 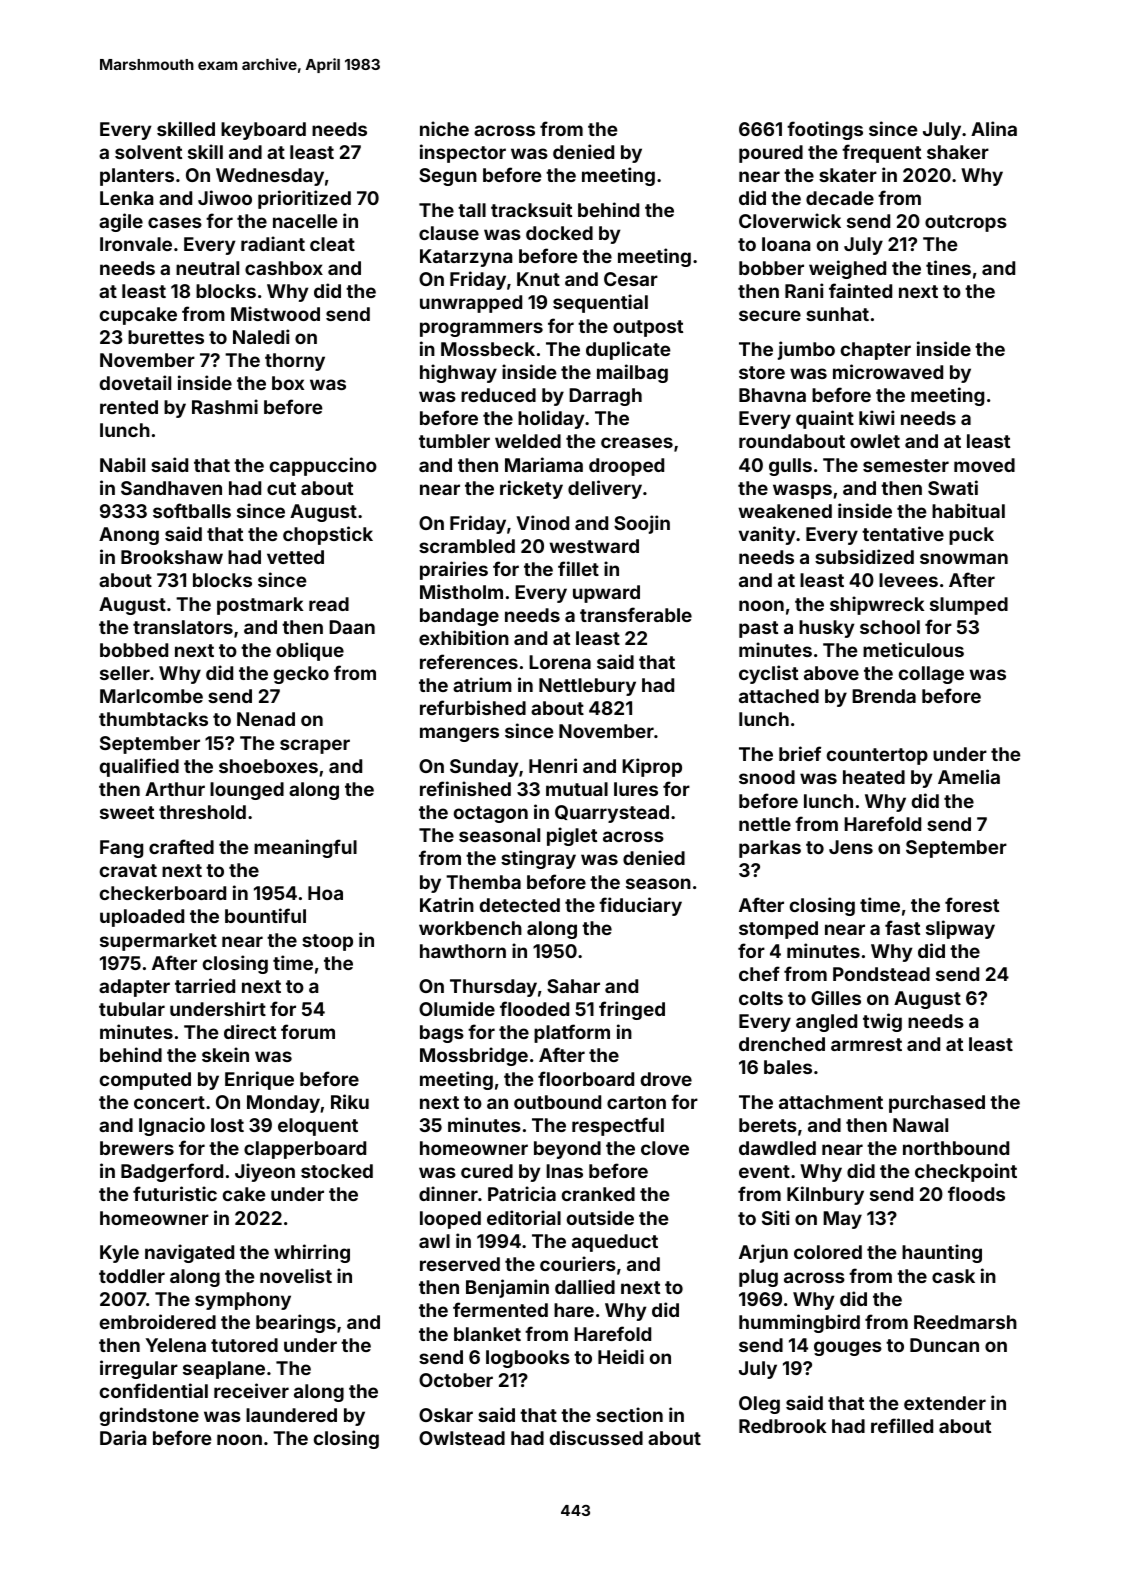 What do you see at coordinates (836, 997) in the image?
I see `Gilles` at bounding box center [836, 997].
